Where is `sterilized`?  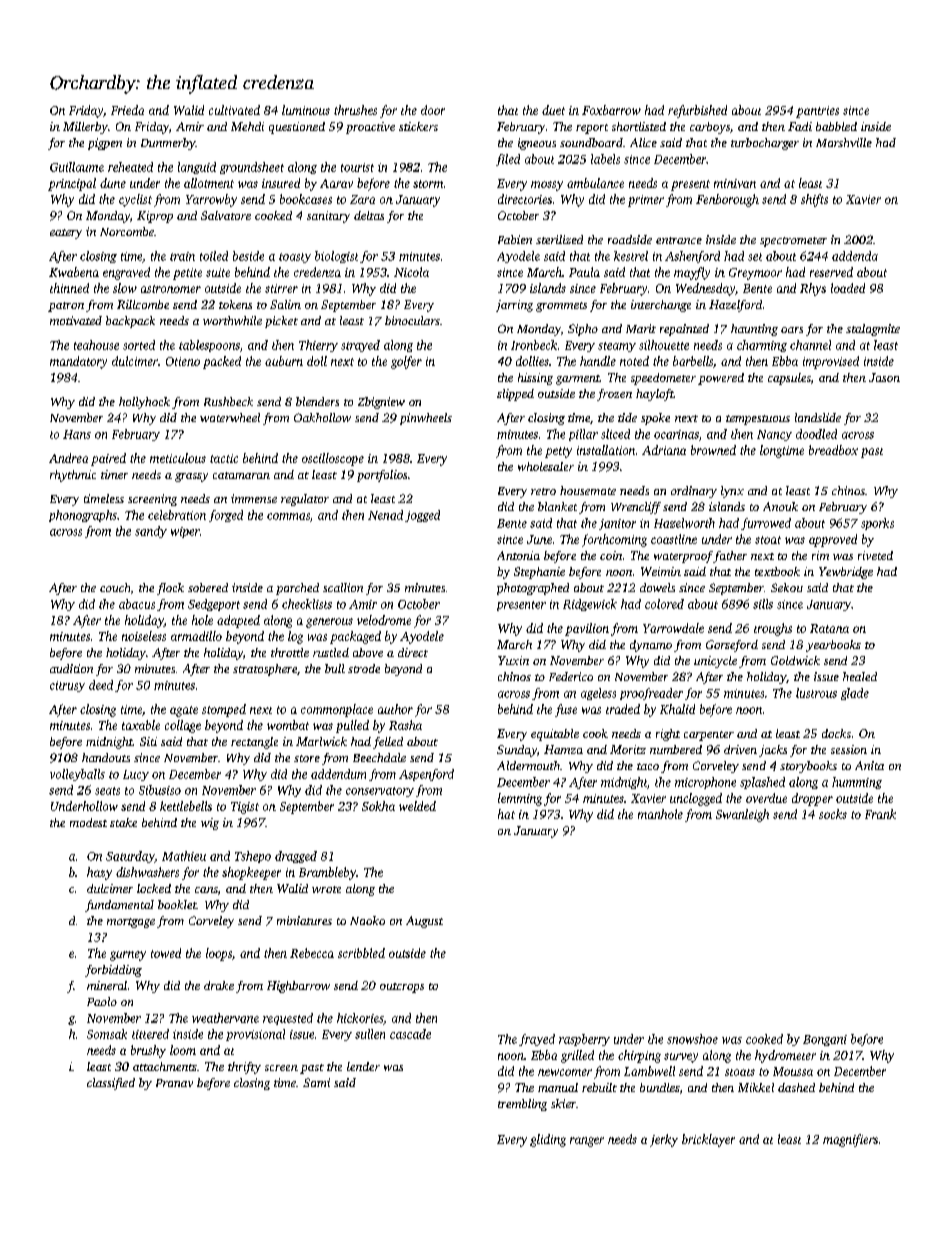 sterilized is located at coordinates (559, 239).
